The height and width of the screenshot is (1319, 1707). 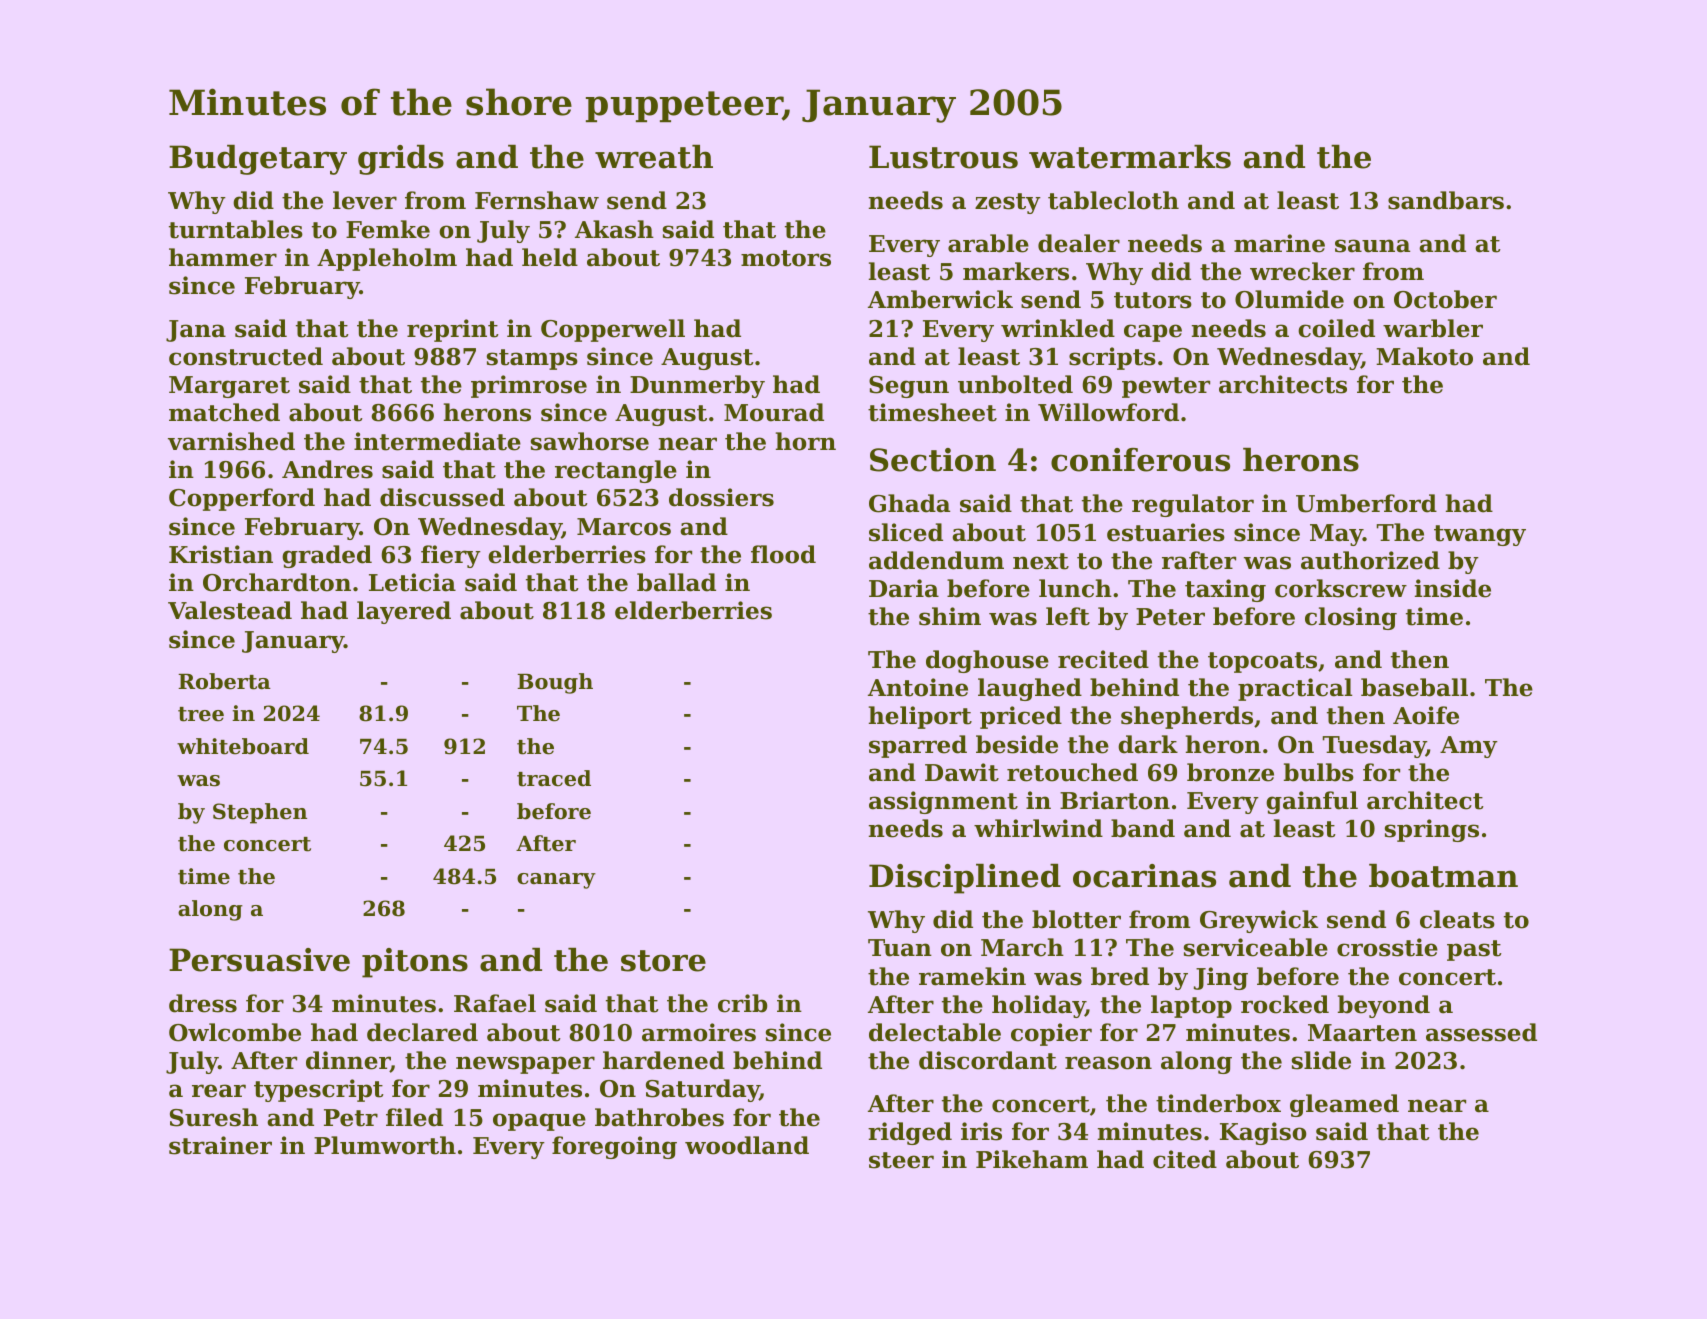 What do you see at coordinates (555, 683) in the screenshot?
I see `Bough` at bounding box center [555, 683].
